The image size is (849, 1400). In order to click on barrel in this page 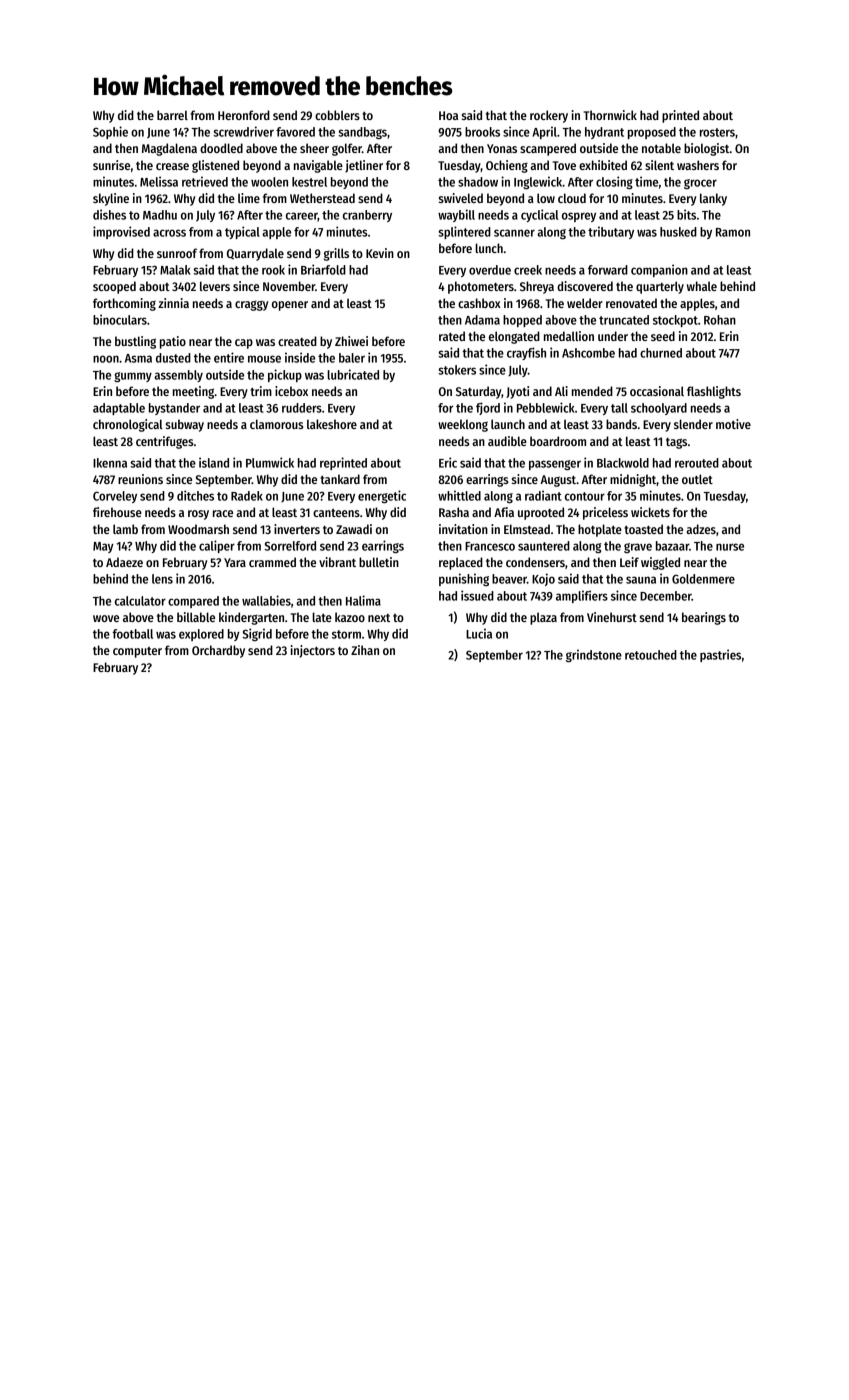, I will do `click(172, 115)`.
